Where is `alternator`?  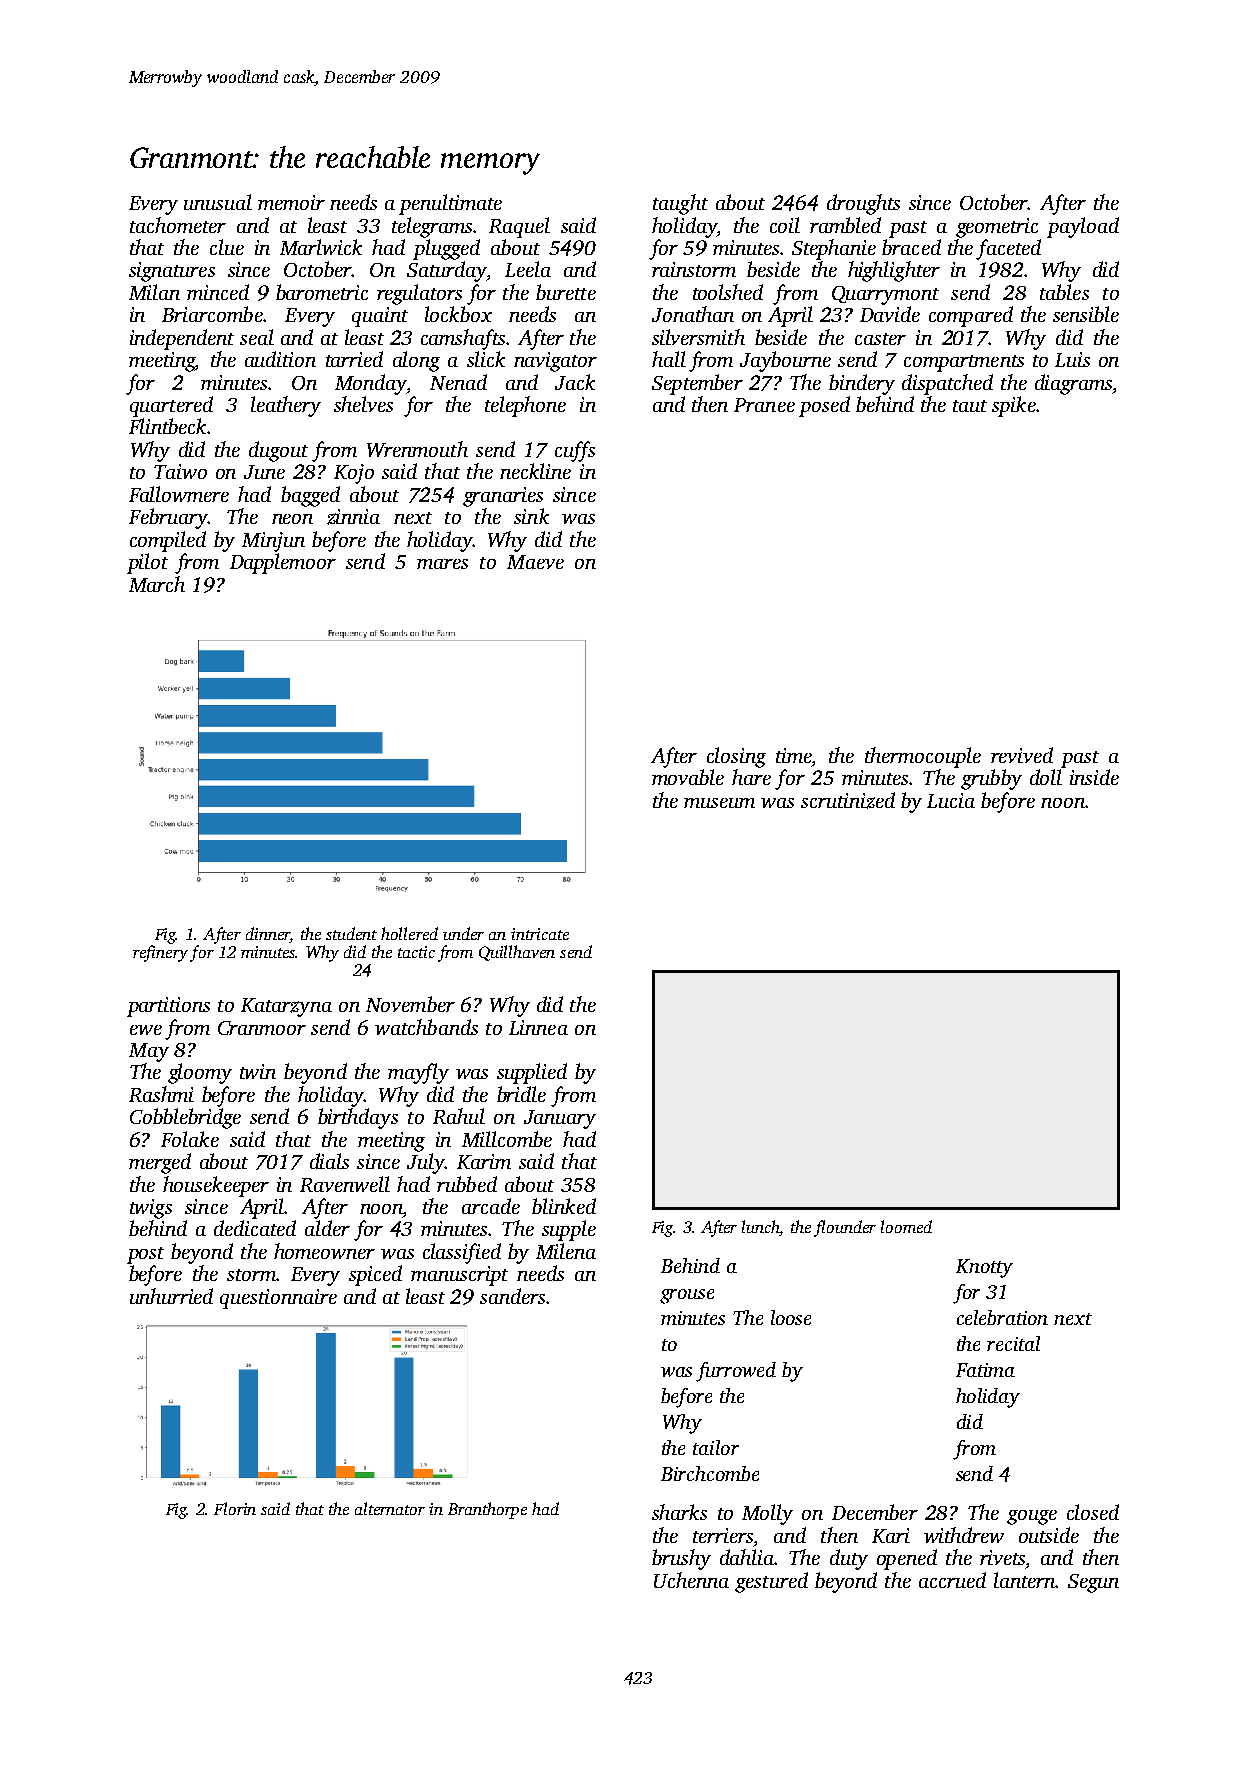 alternator is located at coordinates (390, 1508).
